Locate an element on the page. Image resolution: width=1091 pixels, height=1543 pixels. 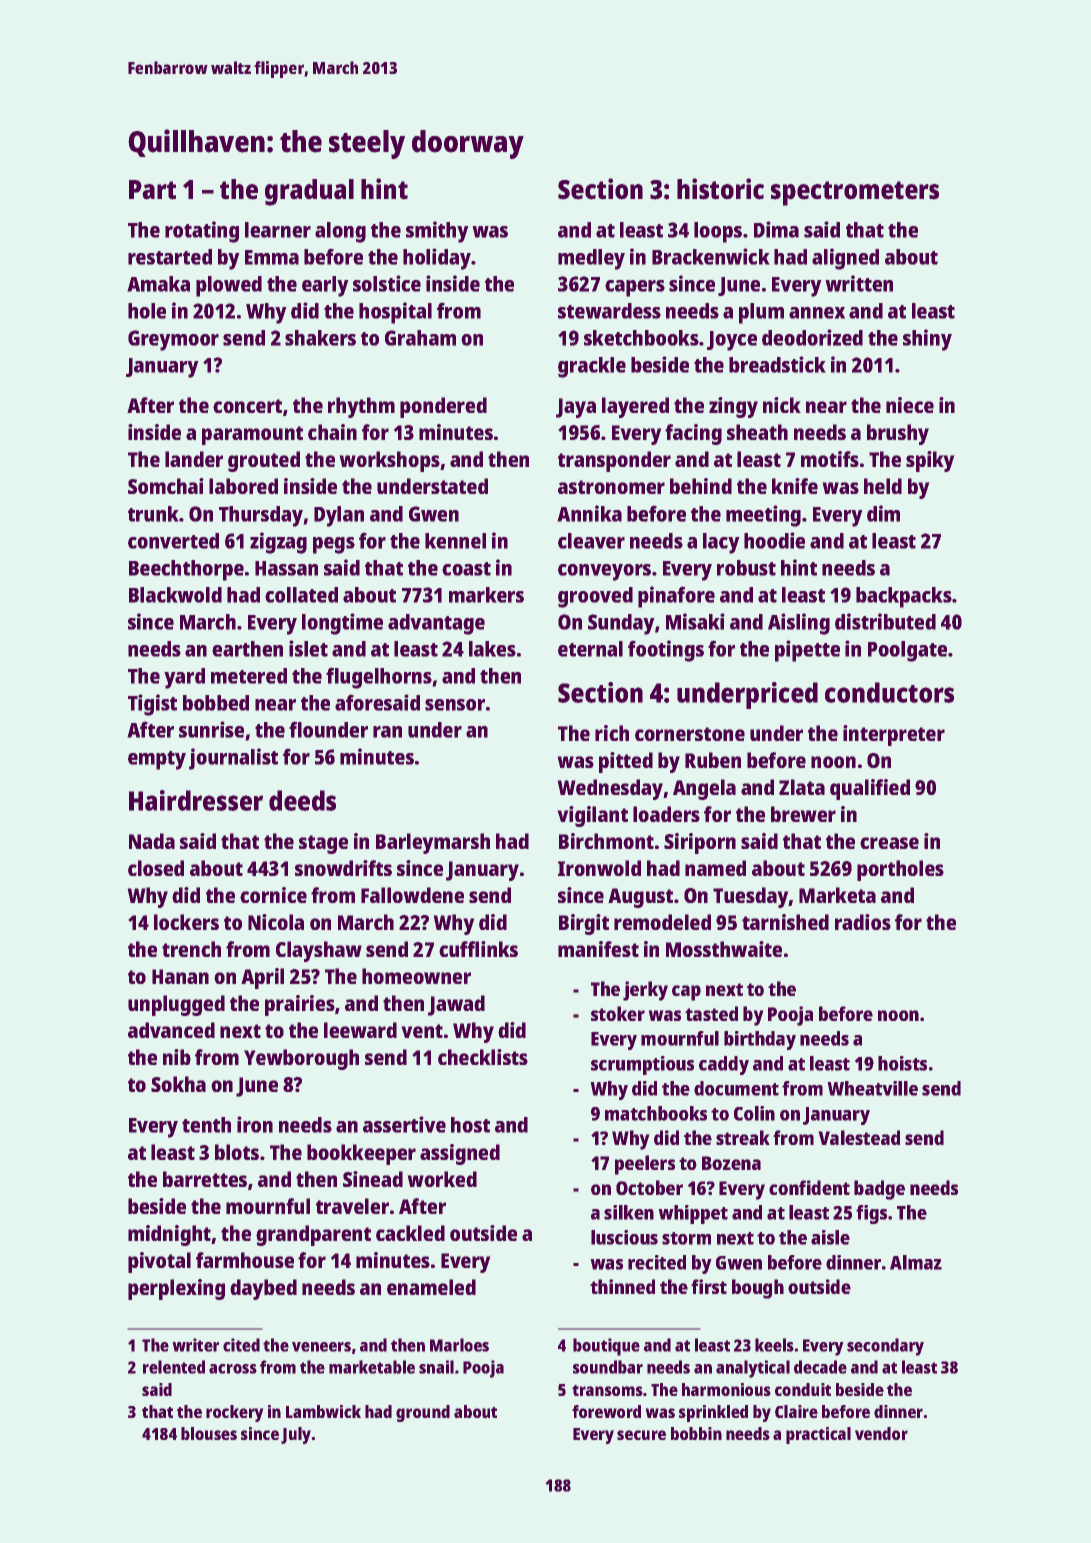
footings is located at coordinates (666, 651).
